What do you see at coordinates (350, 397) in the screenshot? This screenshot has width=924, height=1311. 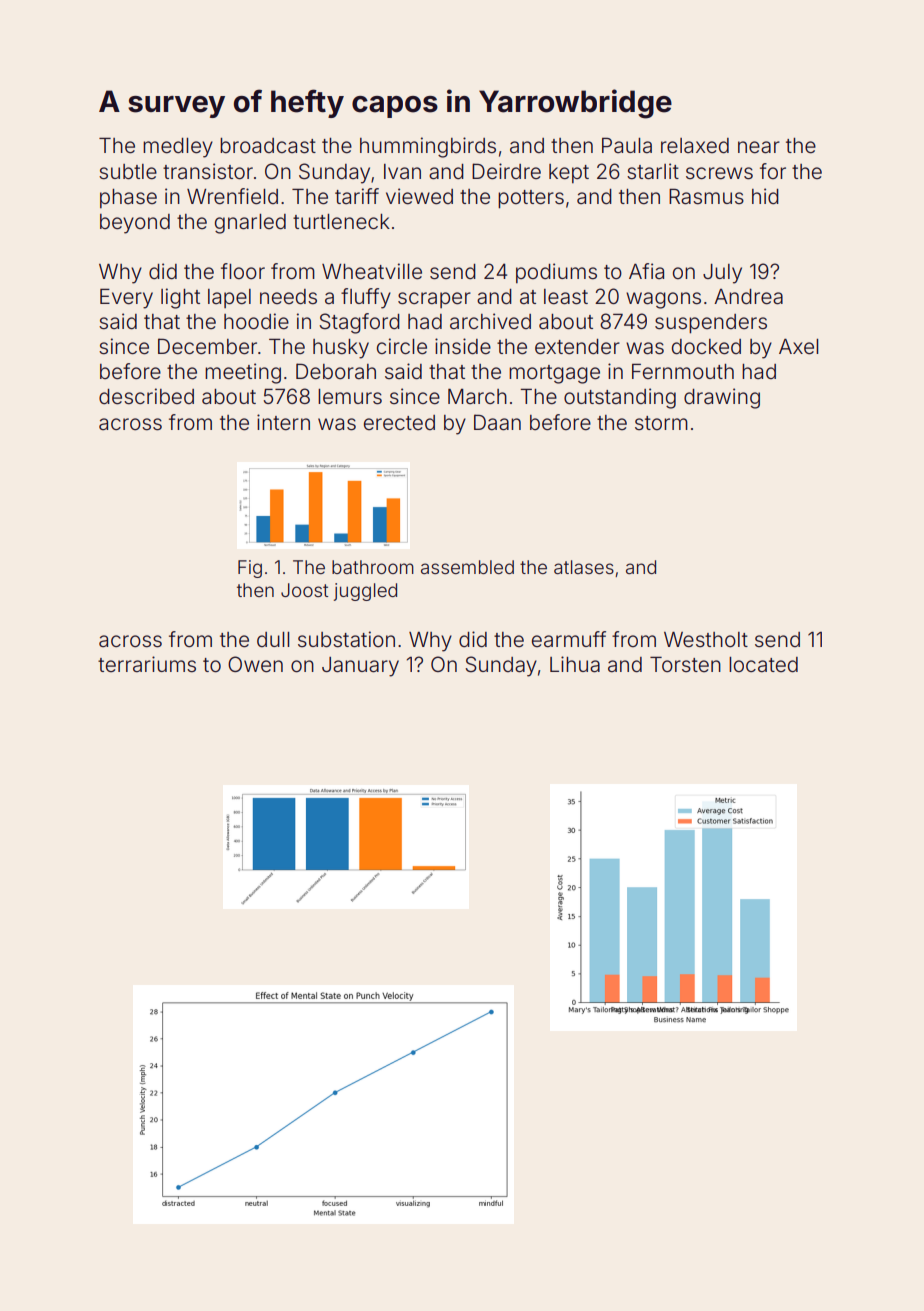 I see `lemurs` at bounding box center [350, 397].
